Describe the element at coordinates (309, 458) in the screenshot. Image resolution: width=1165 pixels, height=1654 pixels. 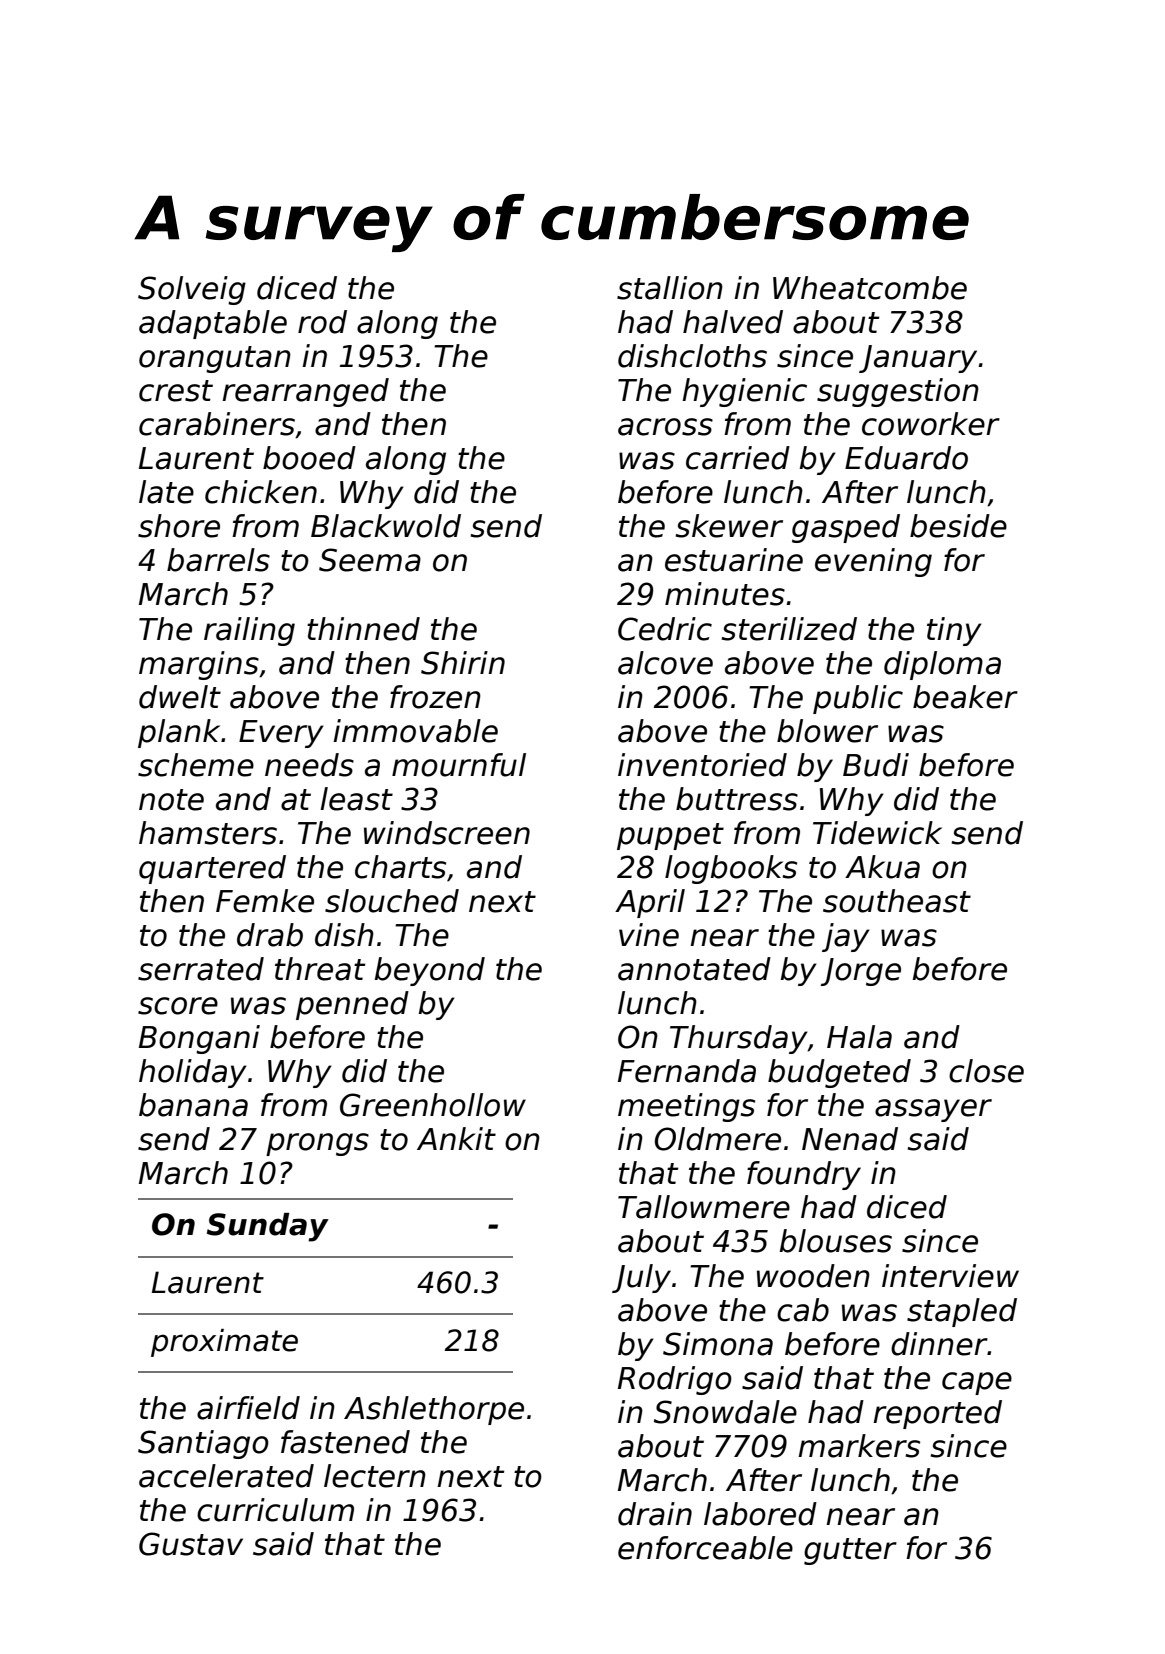
I see `booed` at that location.
